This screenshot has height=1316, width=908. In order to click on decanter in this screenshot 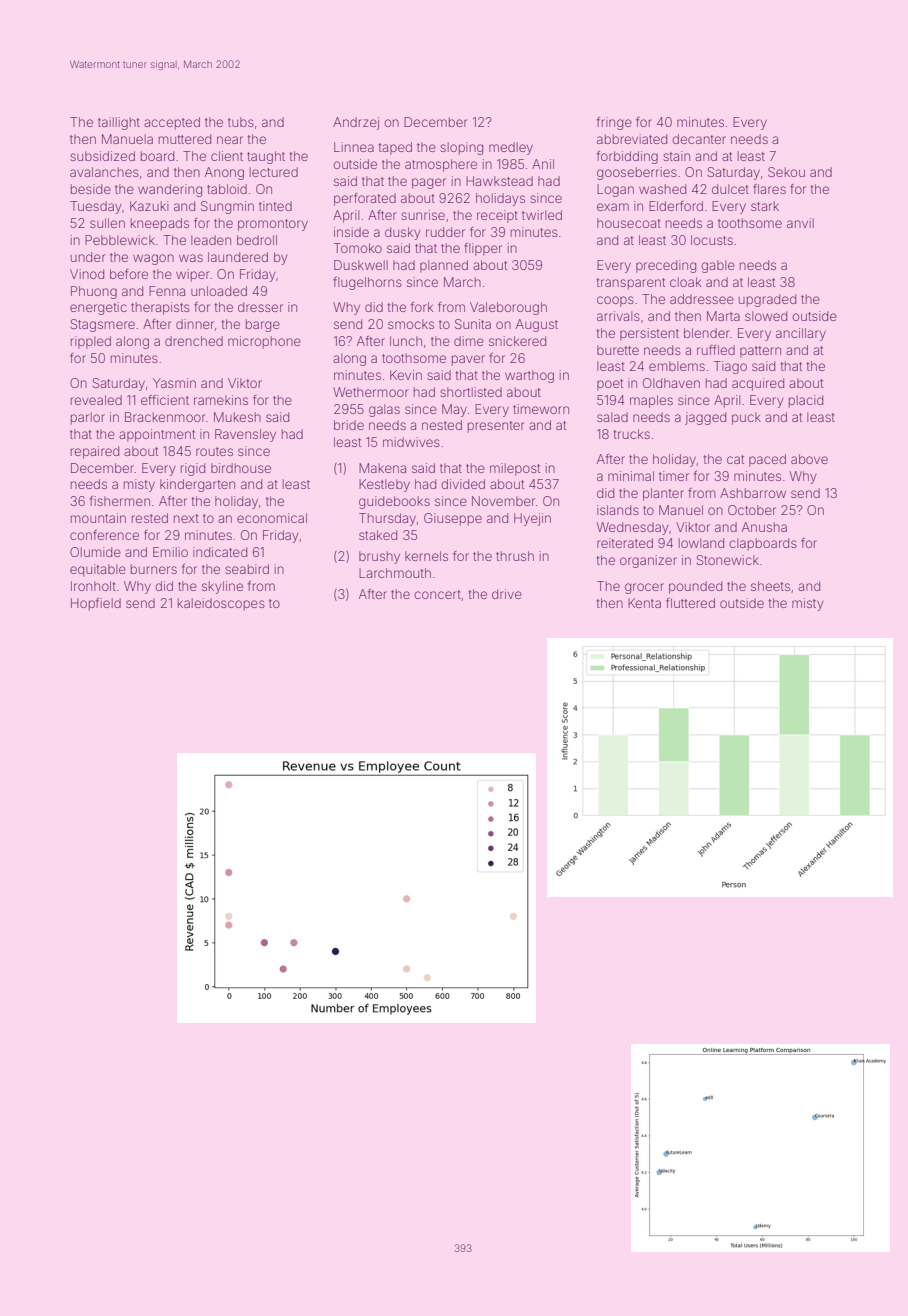, I will do `click(699, 139)`.
